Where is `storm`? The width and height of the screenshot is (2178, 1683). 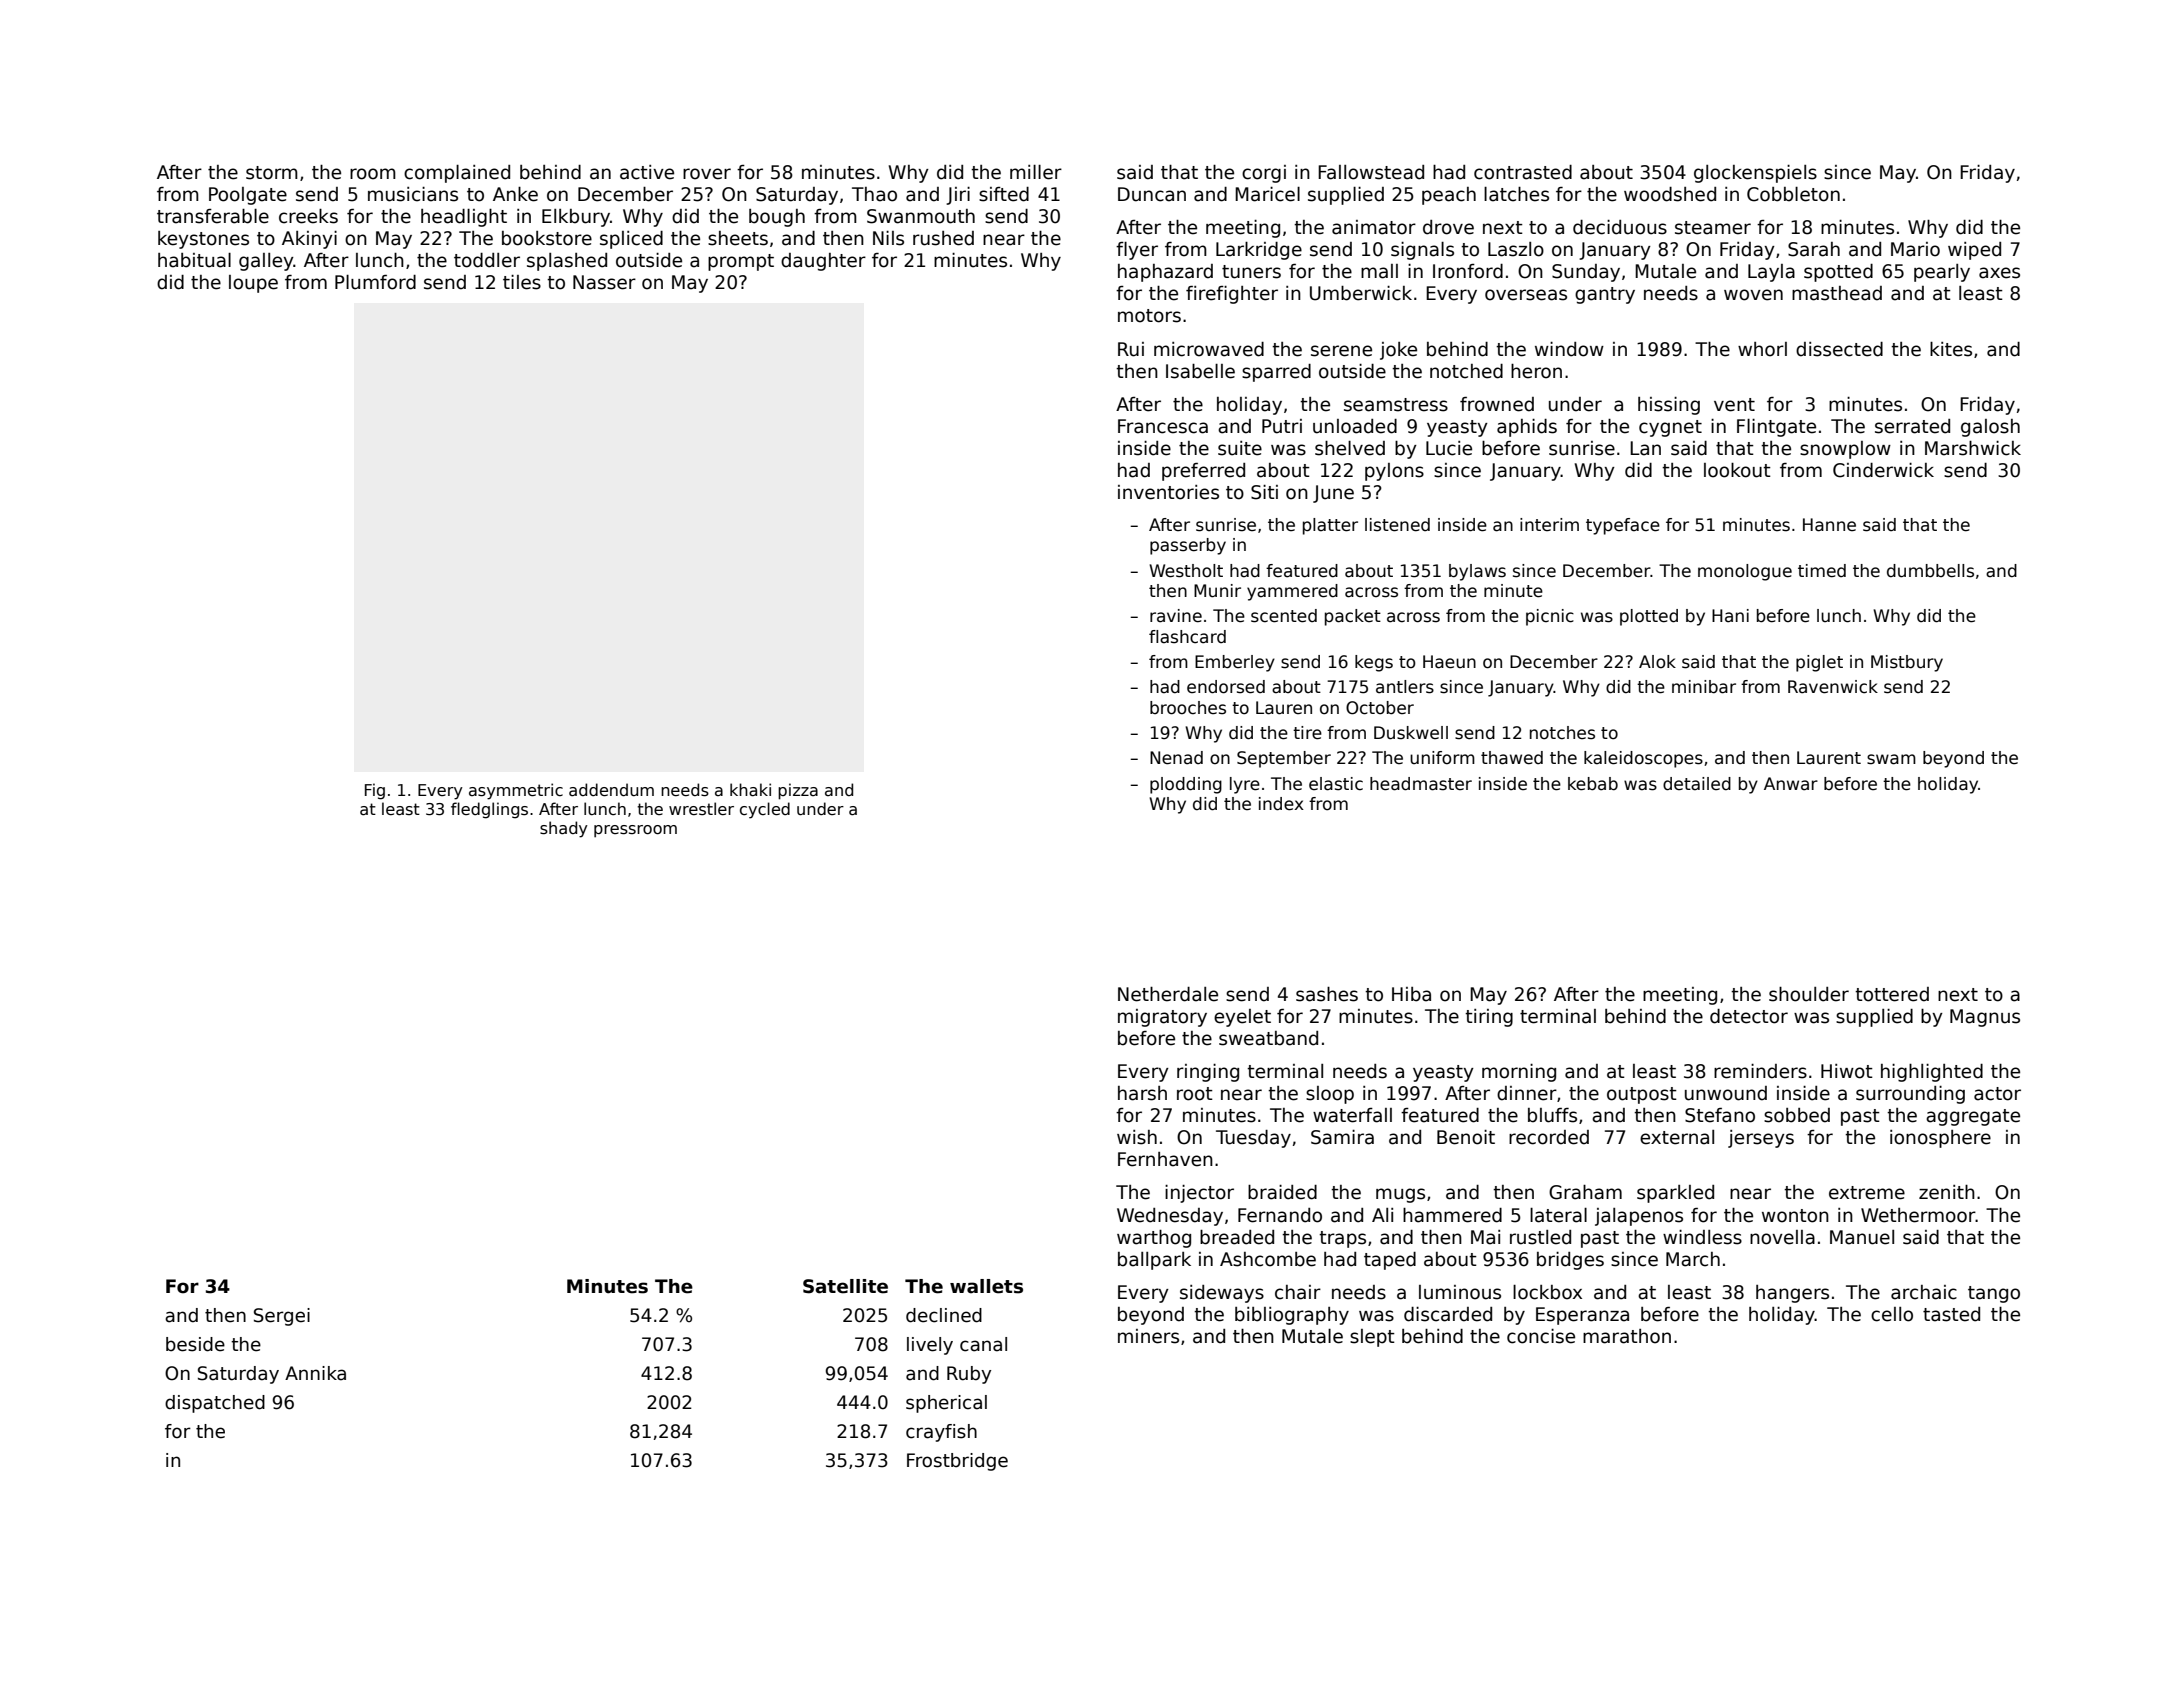
storm is located at coordinates (272, 173).
